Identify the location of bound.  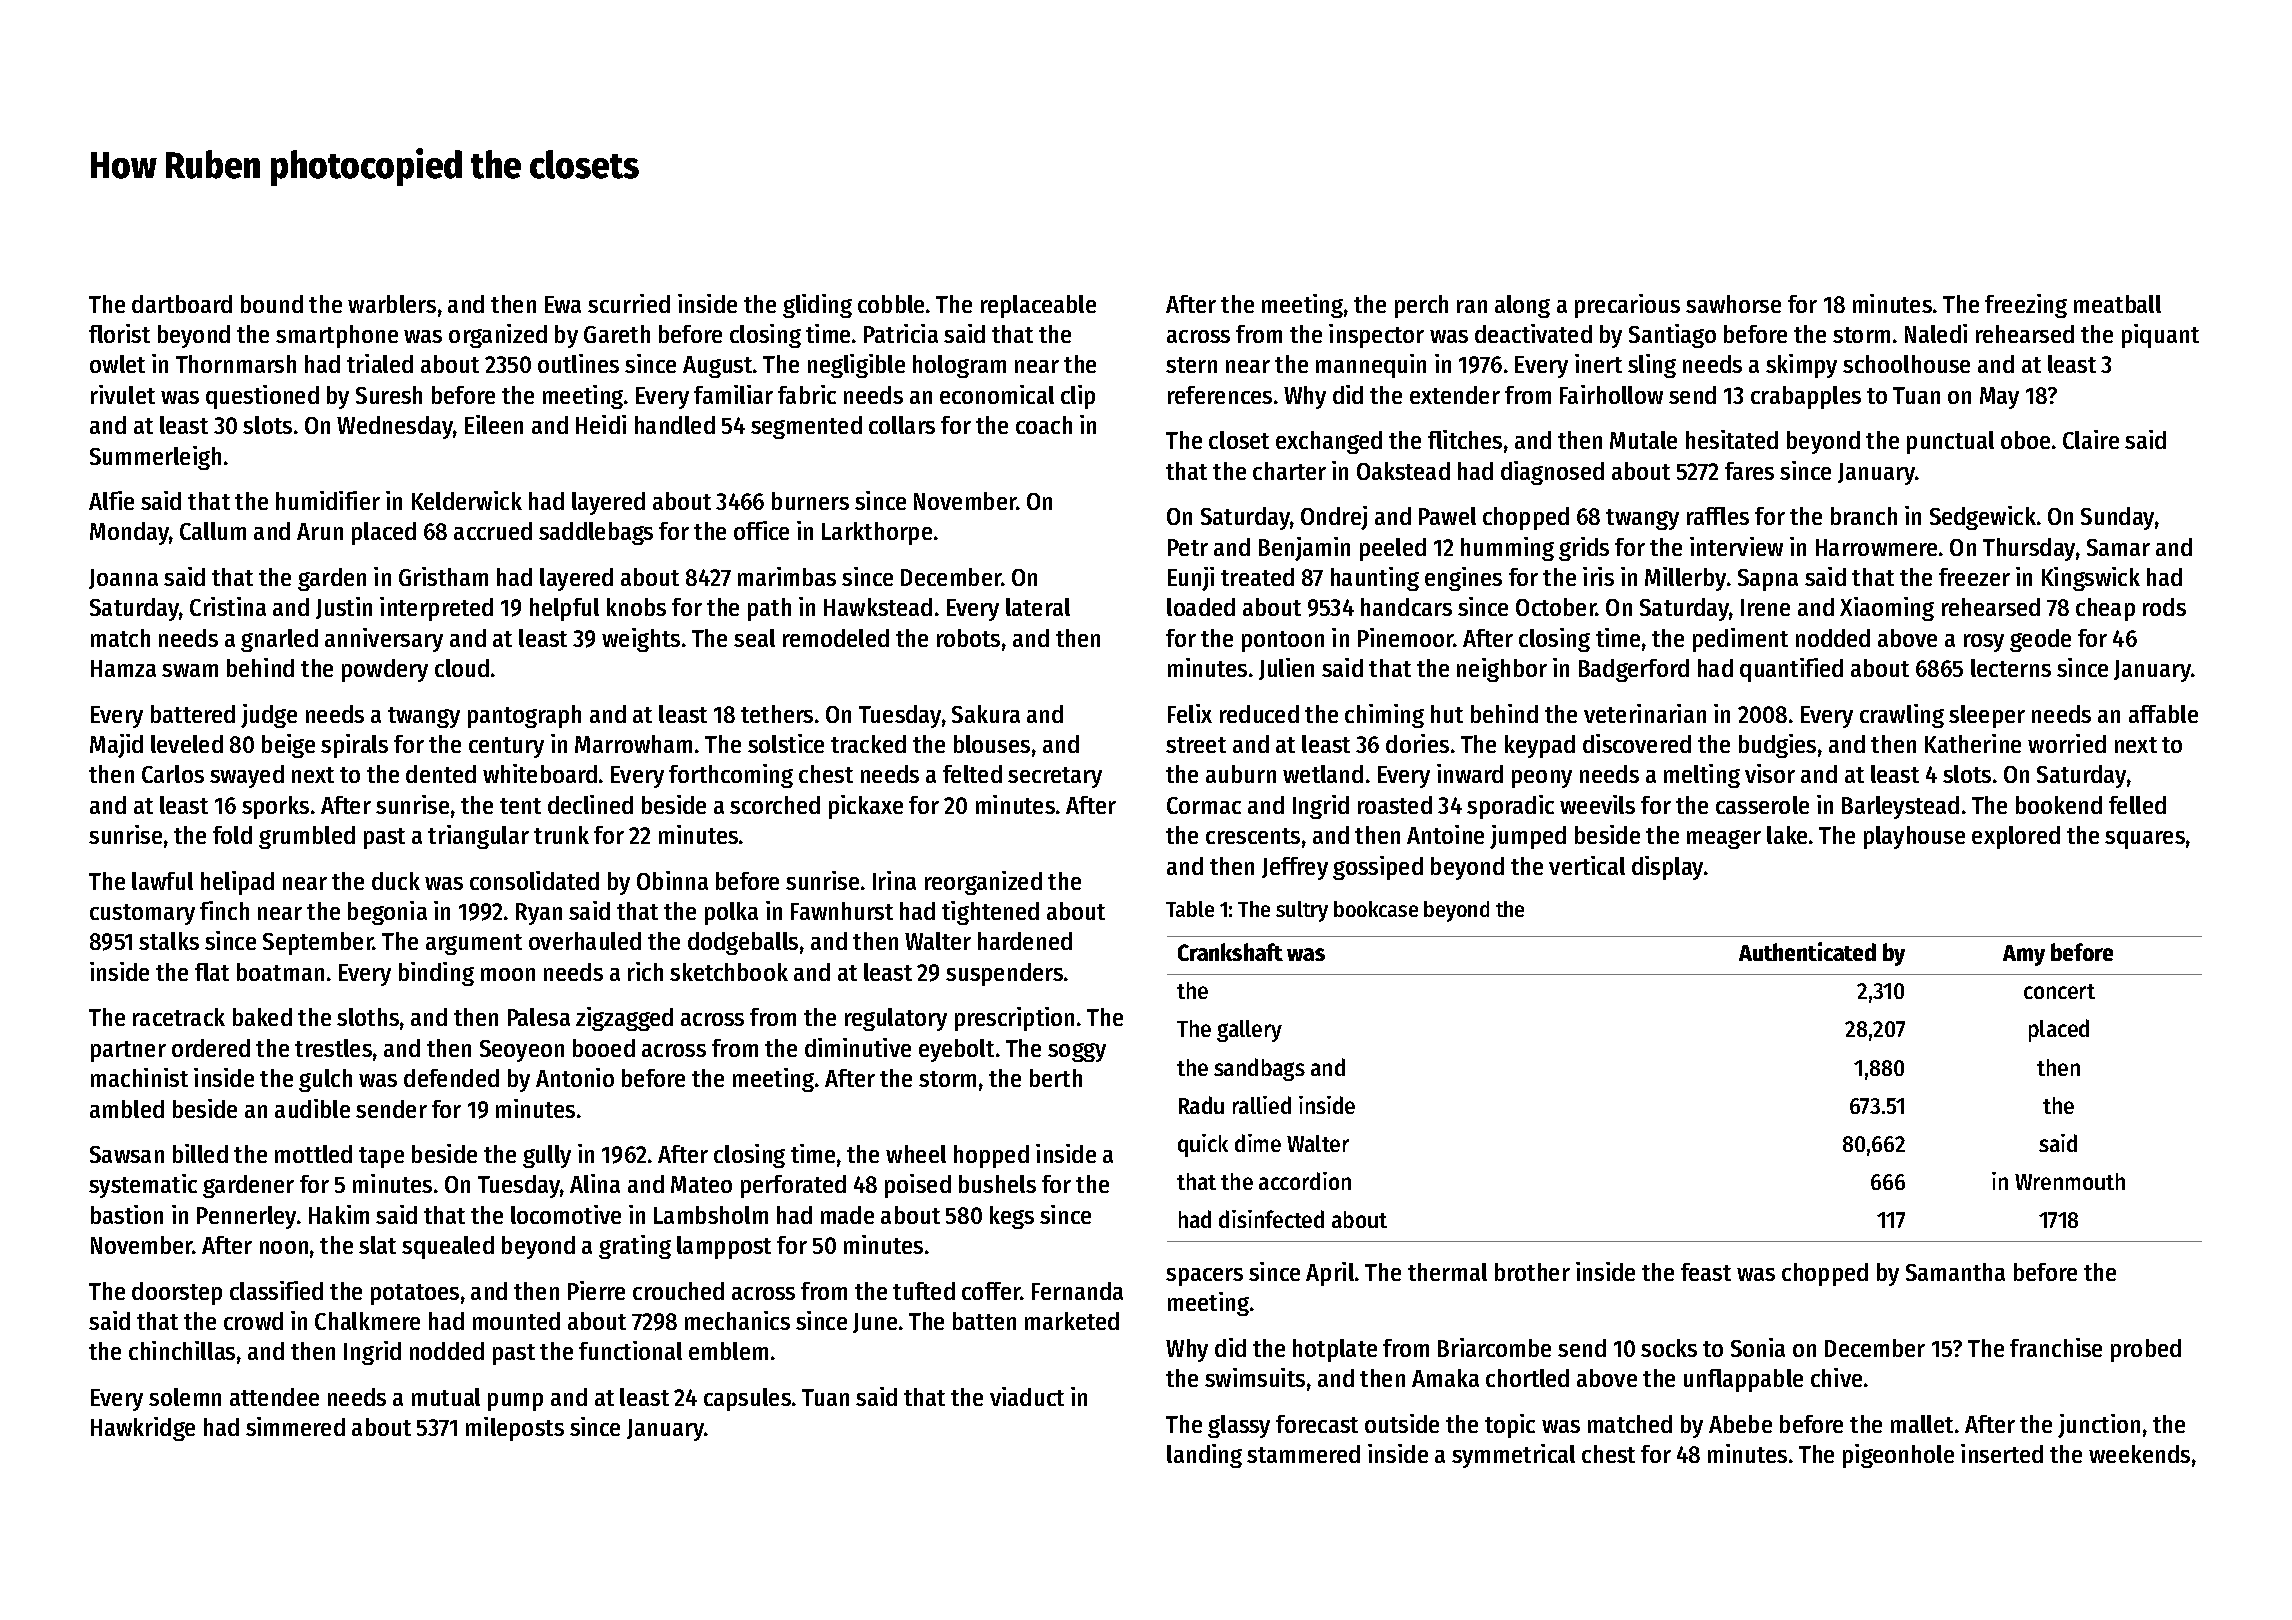
(272, 304).
